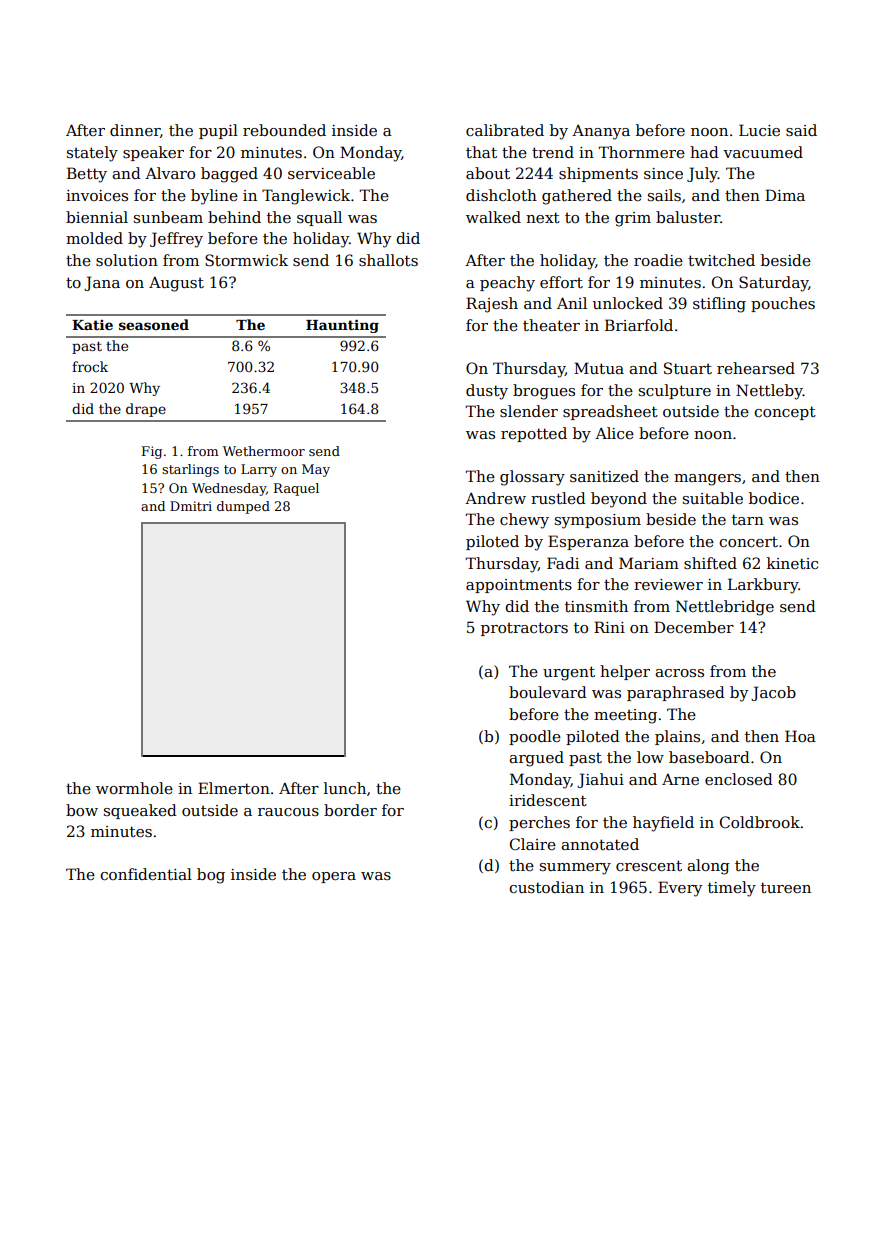  Describe the element at coordinates (524, 629) in the page. I see `protractors` at that location.
